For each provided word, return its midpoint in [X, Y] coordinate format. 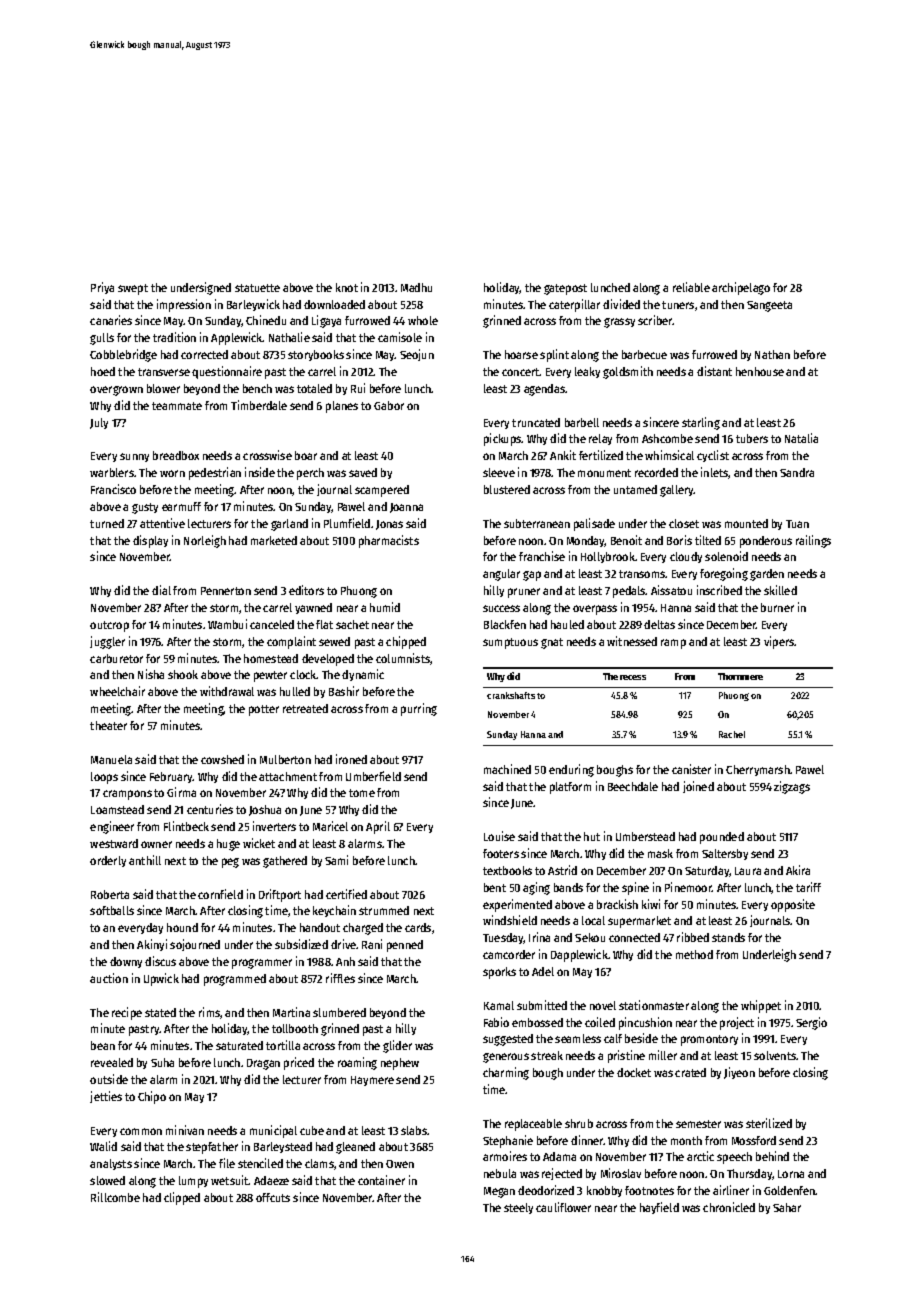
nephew [400, 1064]
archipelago [741, 288]
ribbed [693, 937]
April [378, 827]
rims [210, 1013]
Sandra [797, 472]
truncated [536, 422]
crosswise [267, 455]
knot [347, 287]
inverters [274, 826]
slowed [107, 1180]
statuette [257, 288]
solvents [775, 1055]
